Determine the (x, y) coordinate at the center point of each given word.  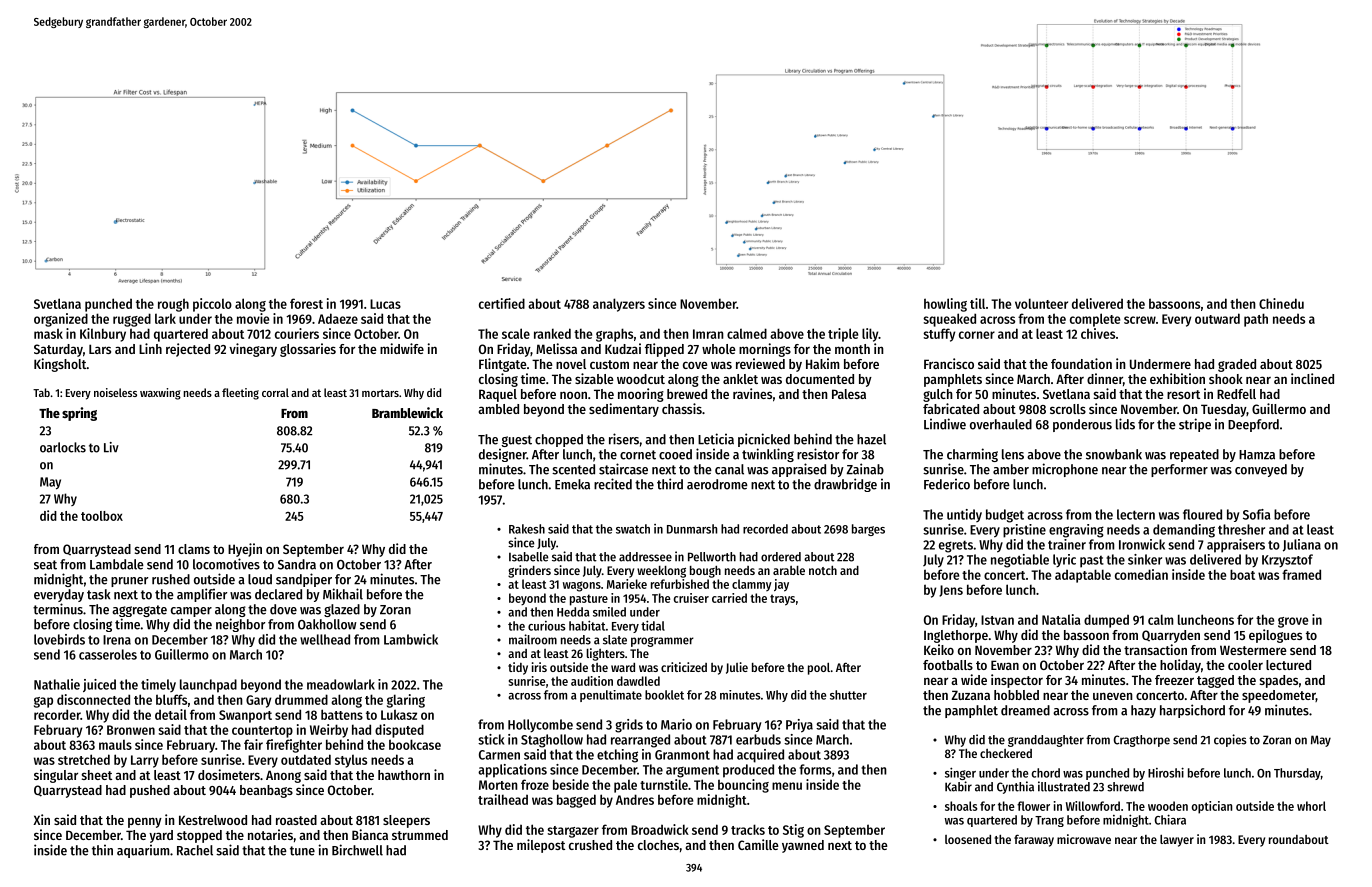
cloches (658, 845)
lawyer (1177, 840)
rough (173, 305)
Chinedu (1281, 303)
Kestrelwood (213, 820)
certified (502, 303)
